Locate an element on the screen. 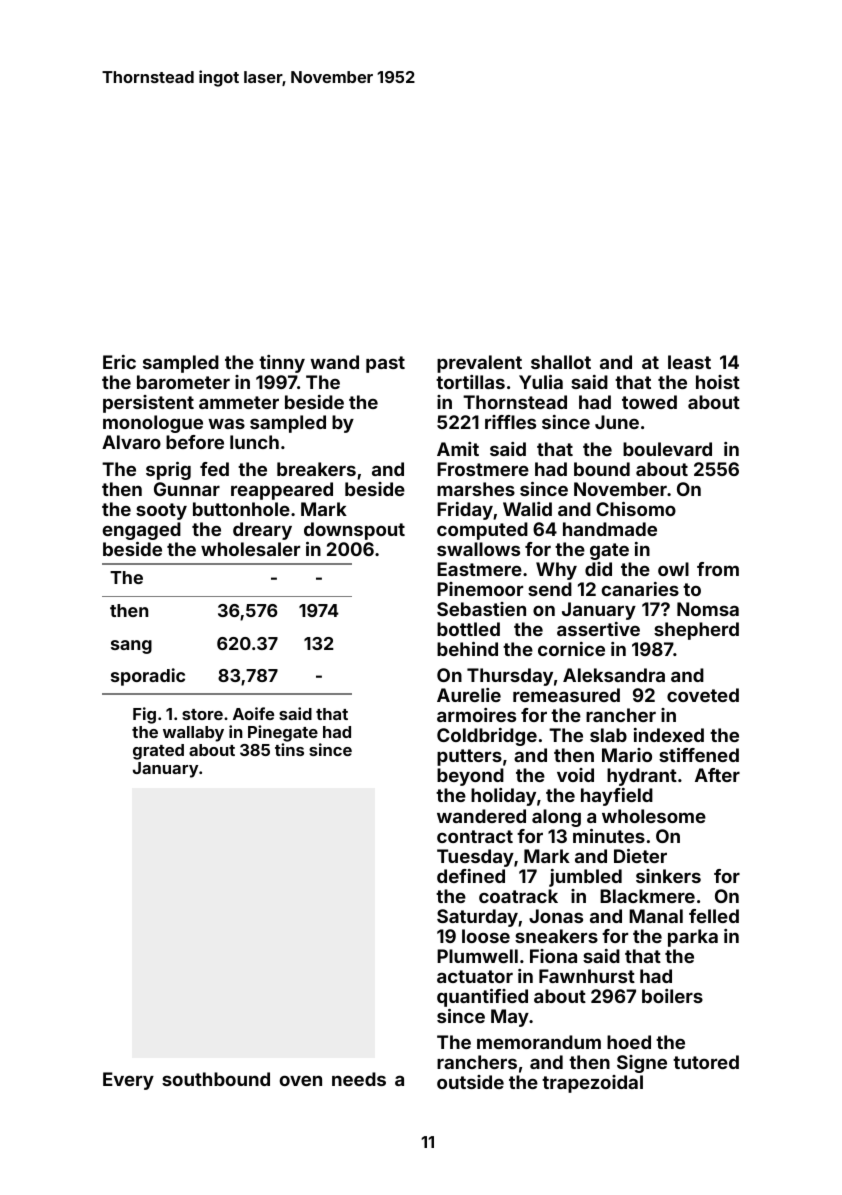 The image size is (842, 1195). outside is located at coordinates (470, 1082).
